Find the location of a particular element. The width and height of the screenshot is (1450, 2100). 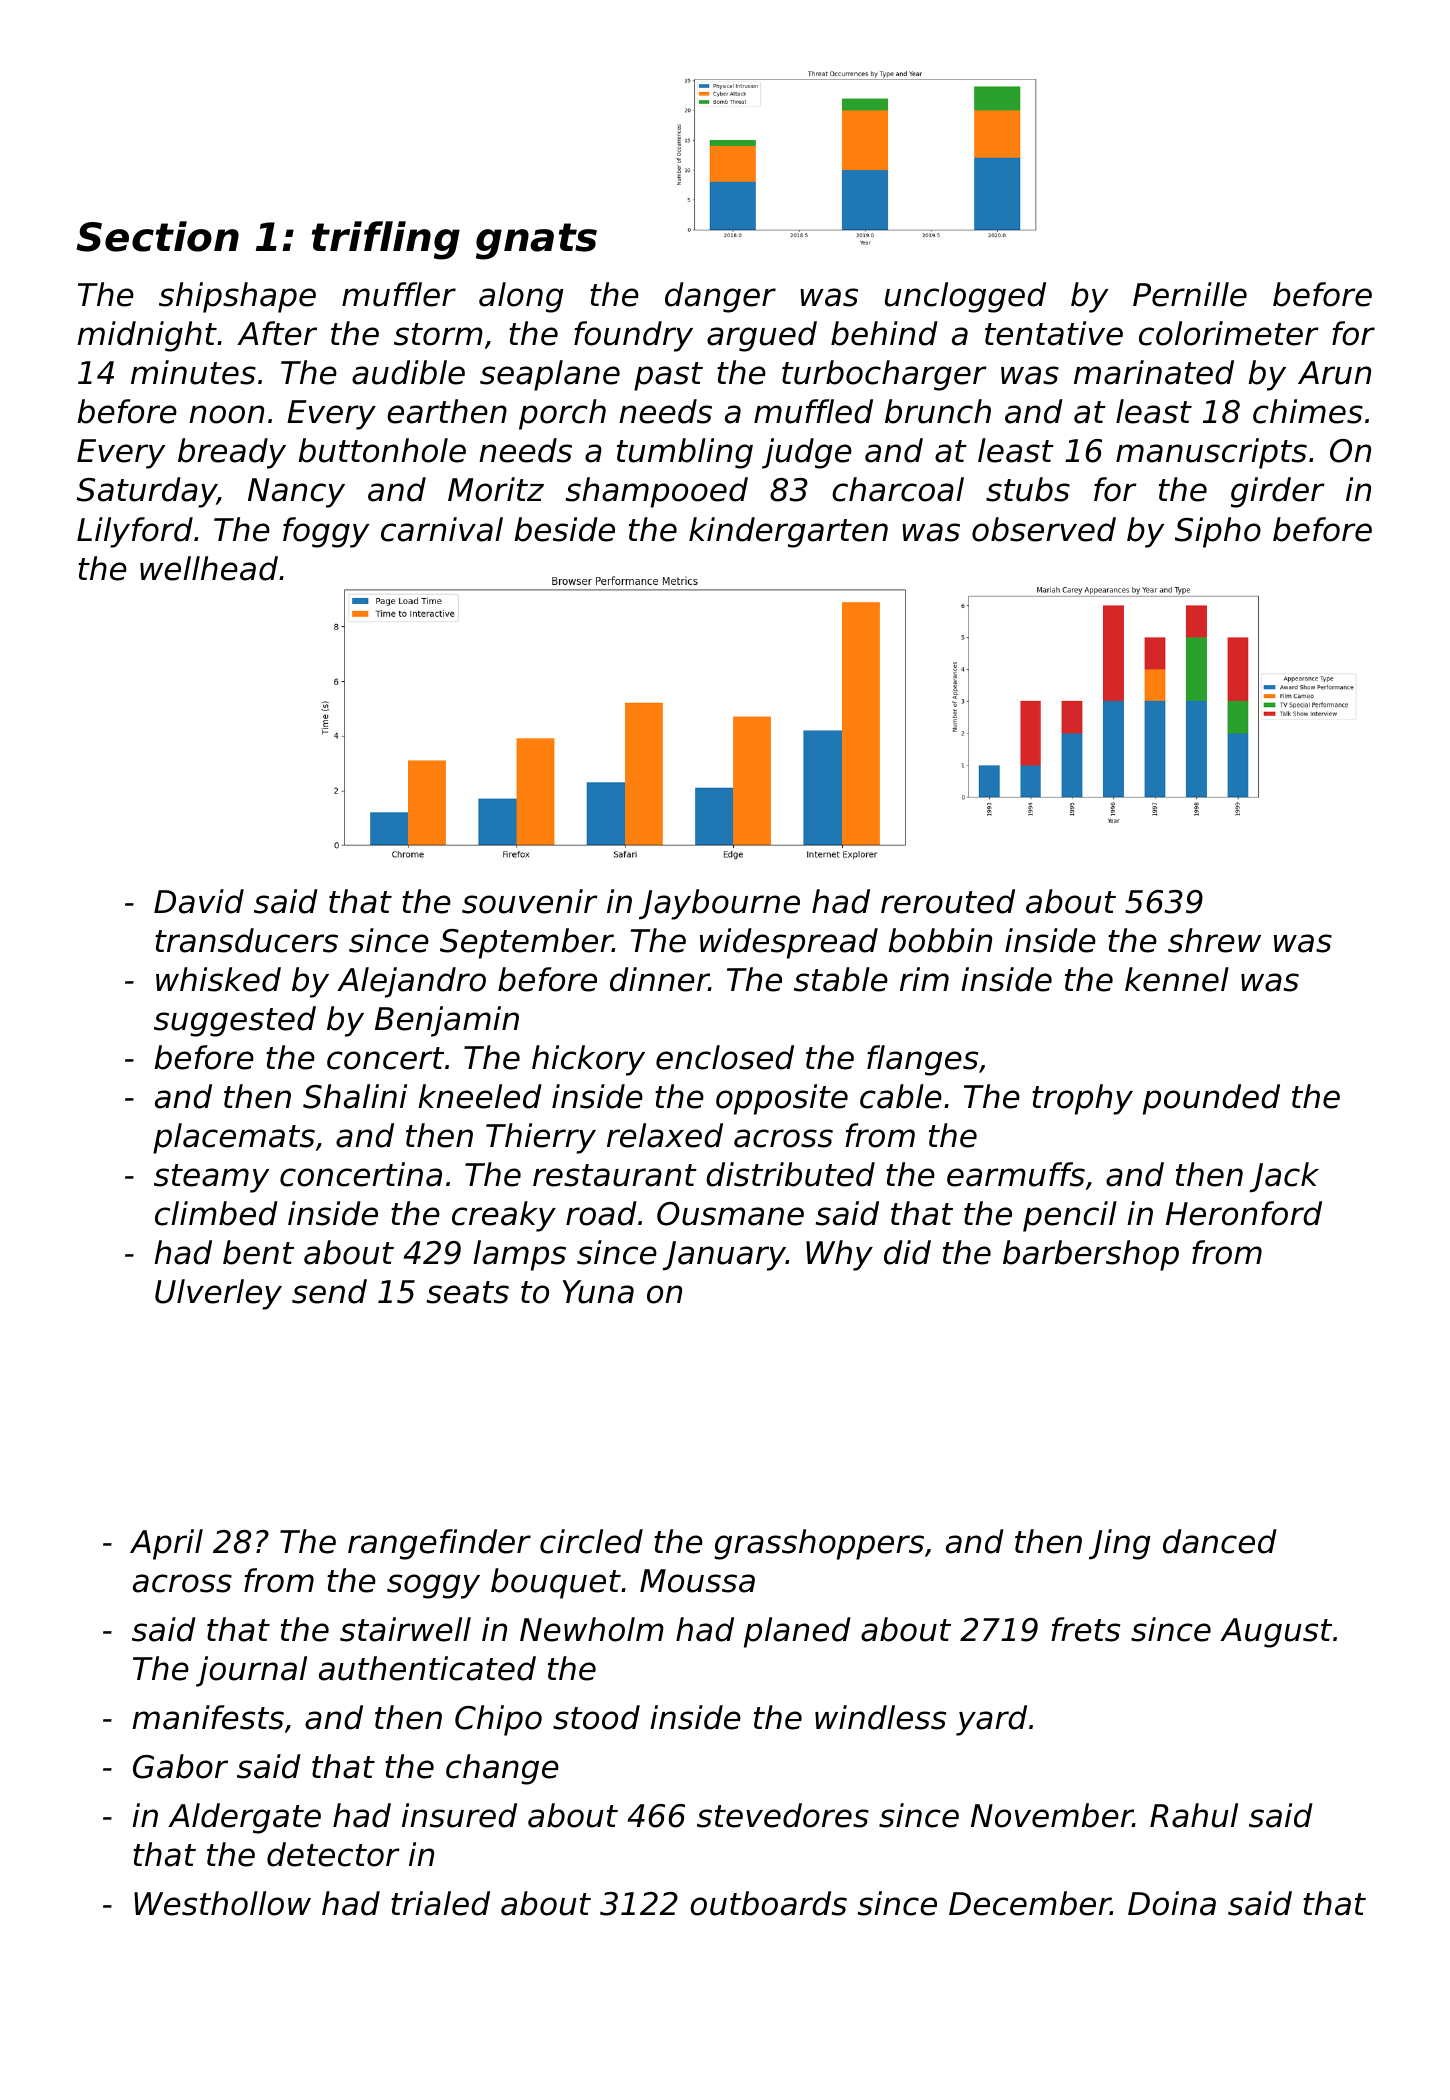

along is located at coordinates (521, 297).
